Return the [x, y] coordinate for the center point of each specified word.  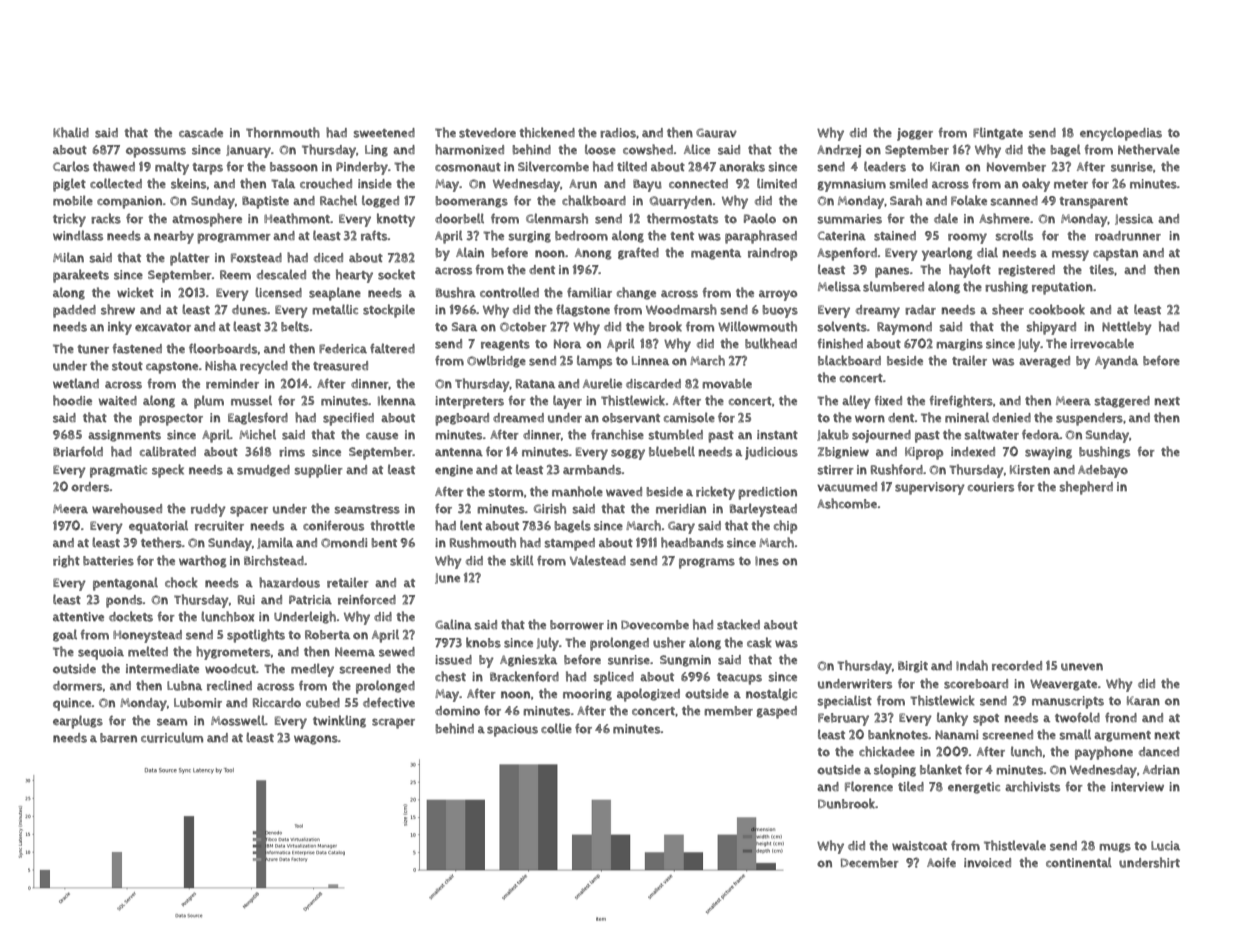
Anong [593, 254]
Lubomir [198, 703]
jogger [915, 134]
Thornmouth [283, 132]
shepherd [1086, 488]
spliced [613, 678]
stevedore [487, 133]
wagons [316, 740]
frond [1121, 717]
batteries [108, 561]
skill [522, 560]
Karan [1143, 701]
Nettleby [1127, 328]
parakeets [81, 276]
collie [556, 728]
